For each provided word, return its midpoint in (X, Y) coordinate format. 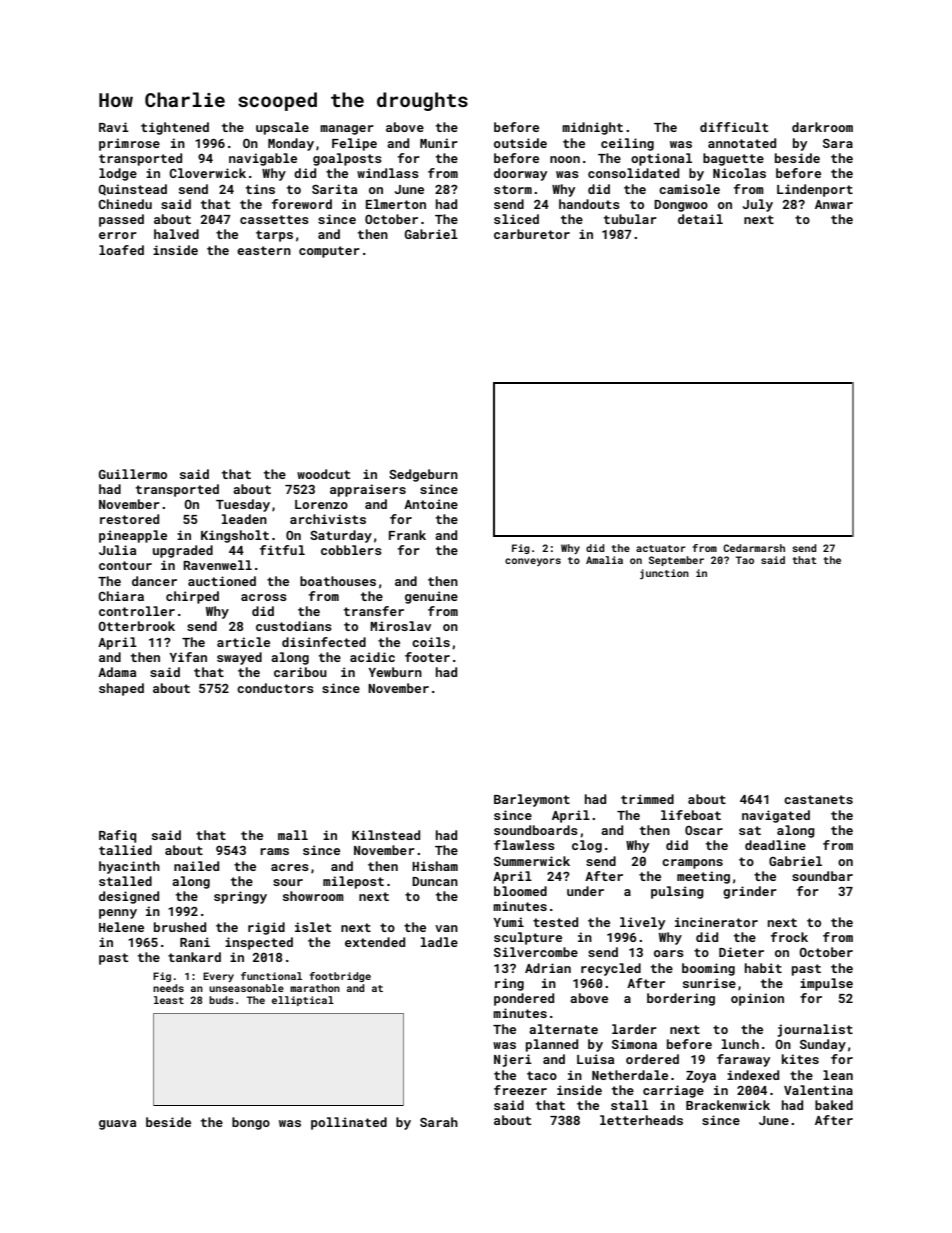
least (169, 1000)
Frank (407, 535)
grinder (750, 892)
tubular (630, 219)
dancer (154, 581)
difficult (734, 127)
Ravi (114, 127)
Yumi (508, 922)
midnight (592, 128)
